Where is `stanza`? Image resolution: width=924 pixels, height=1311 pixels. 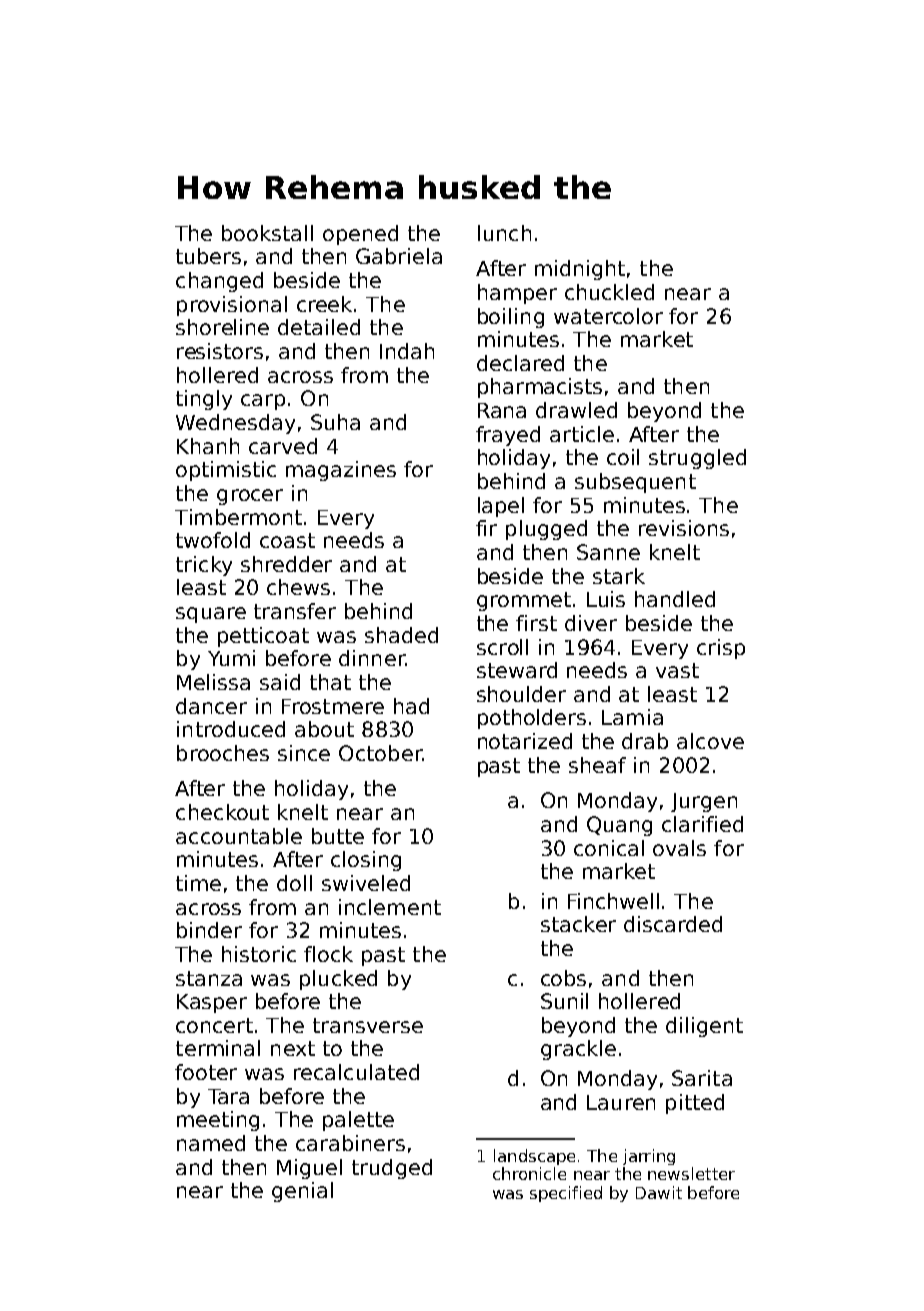 stanza is located at coordinates (209, 978).
